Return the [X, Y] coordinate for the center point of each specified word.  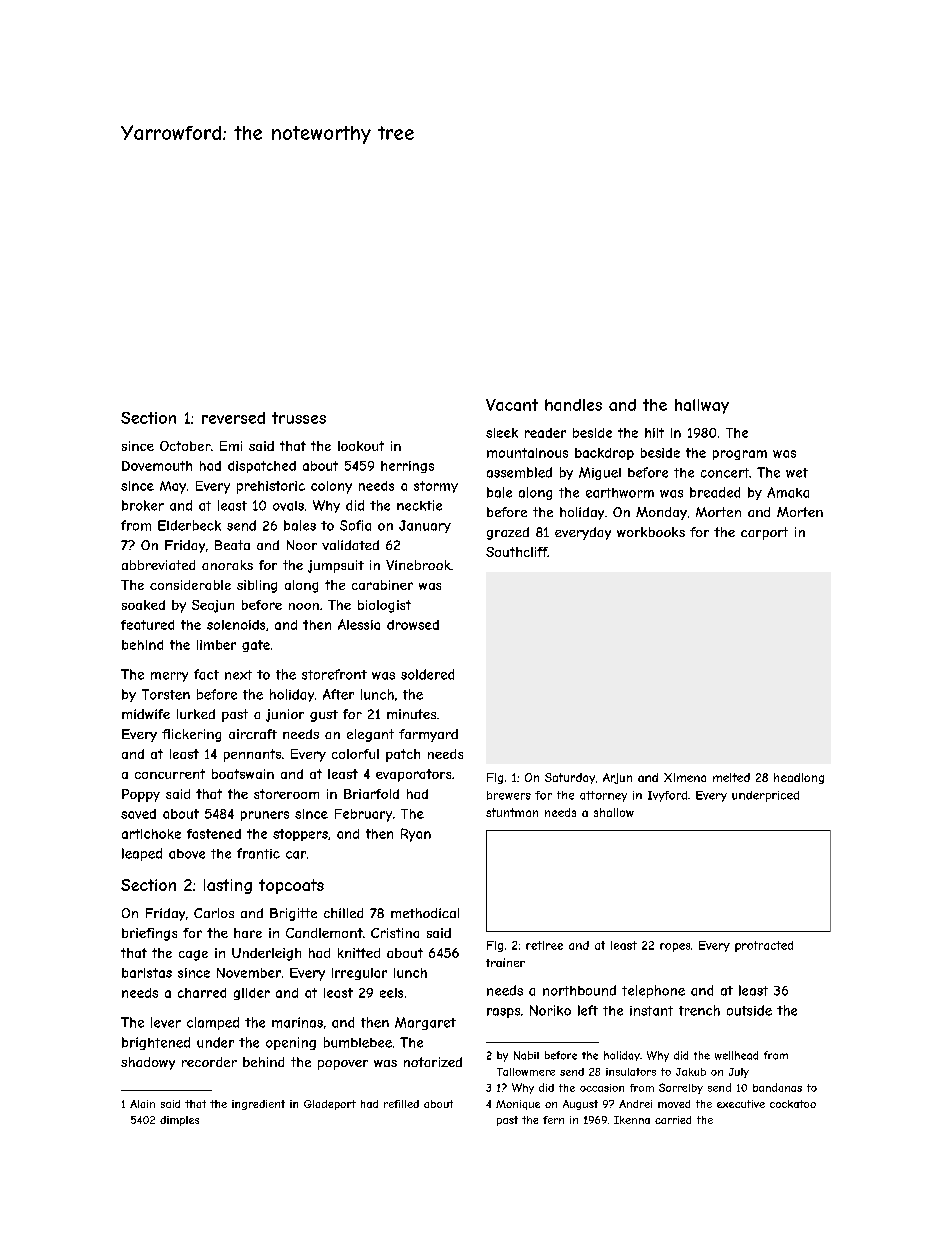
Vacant [512, 405]
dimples [179, 1121]
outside [749, 1010]
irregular [359, 974]
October [185, 446]
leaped [142, 854]
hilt [654, 433]
